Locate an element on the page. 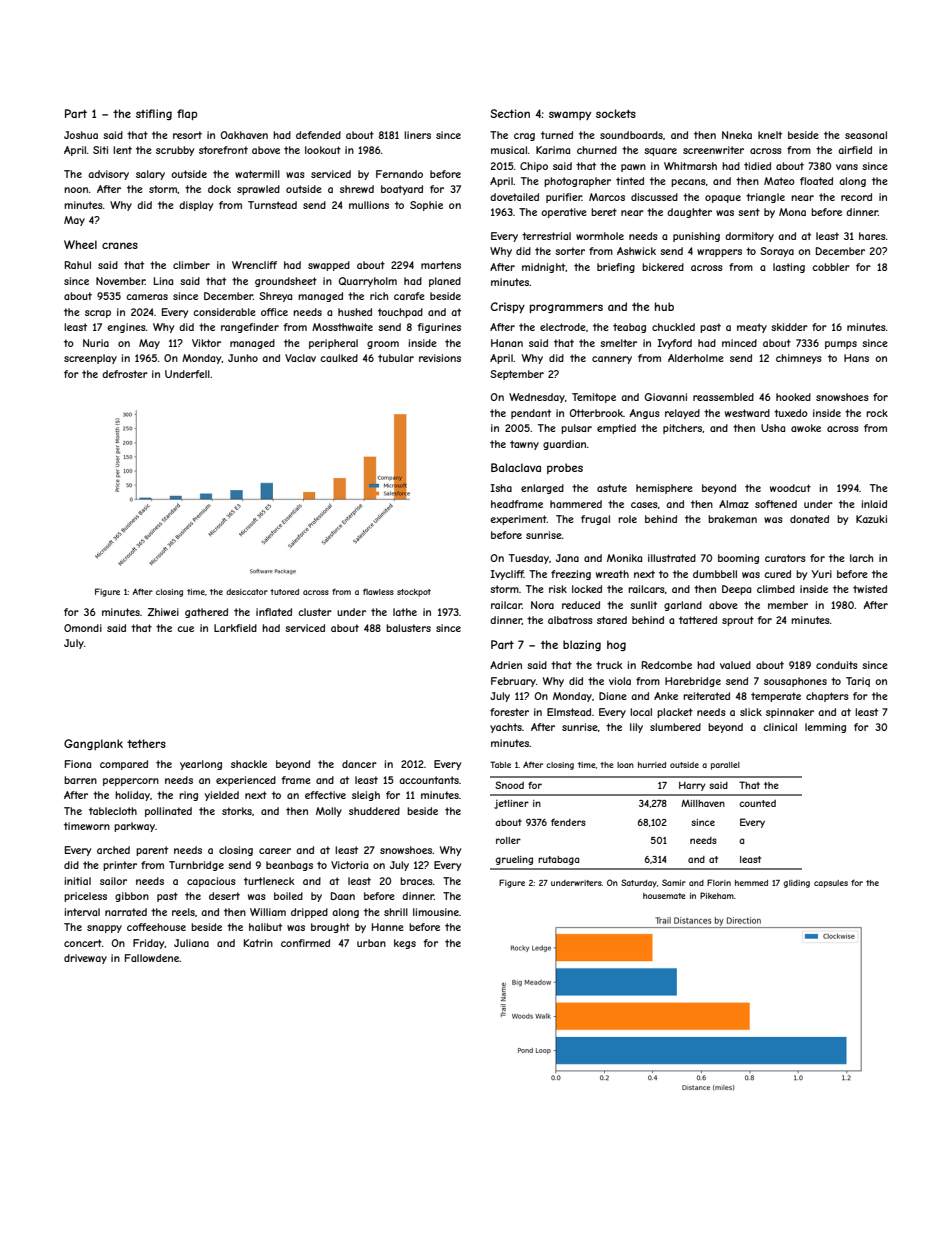 The height and width of the image is (1233, 952). Deepa is located at coordinates (736, 590).
